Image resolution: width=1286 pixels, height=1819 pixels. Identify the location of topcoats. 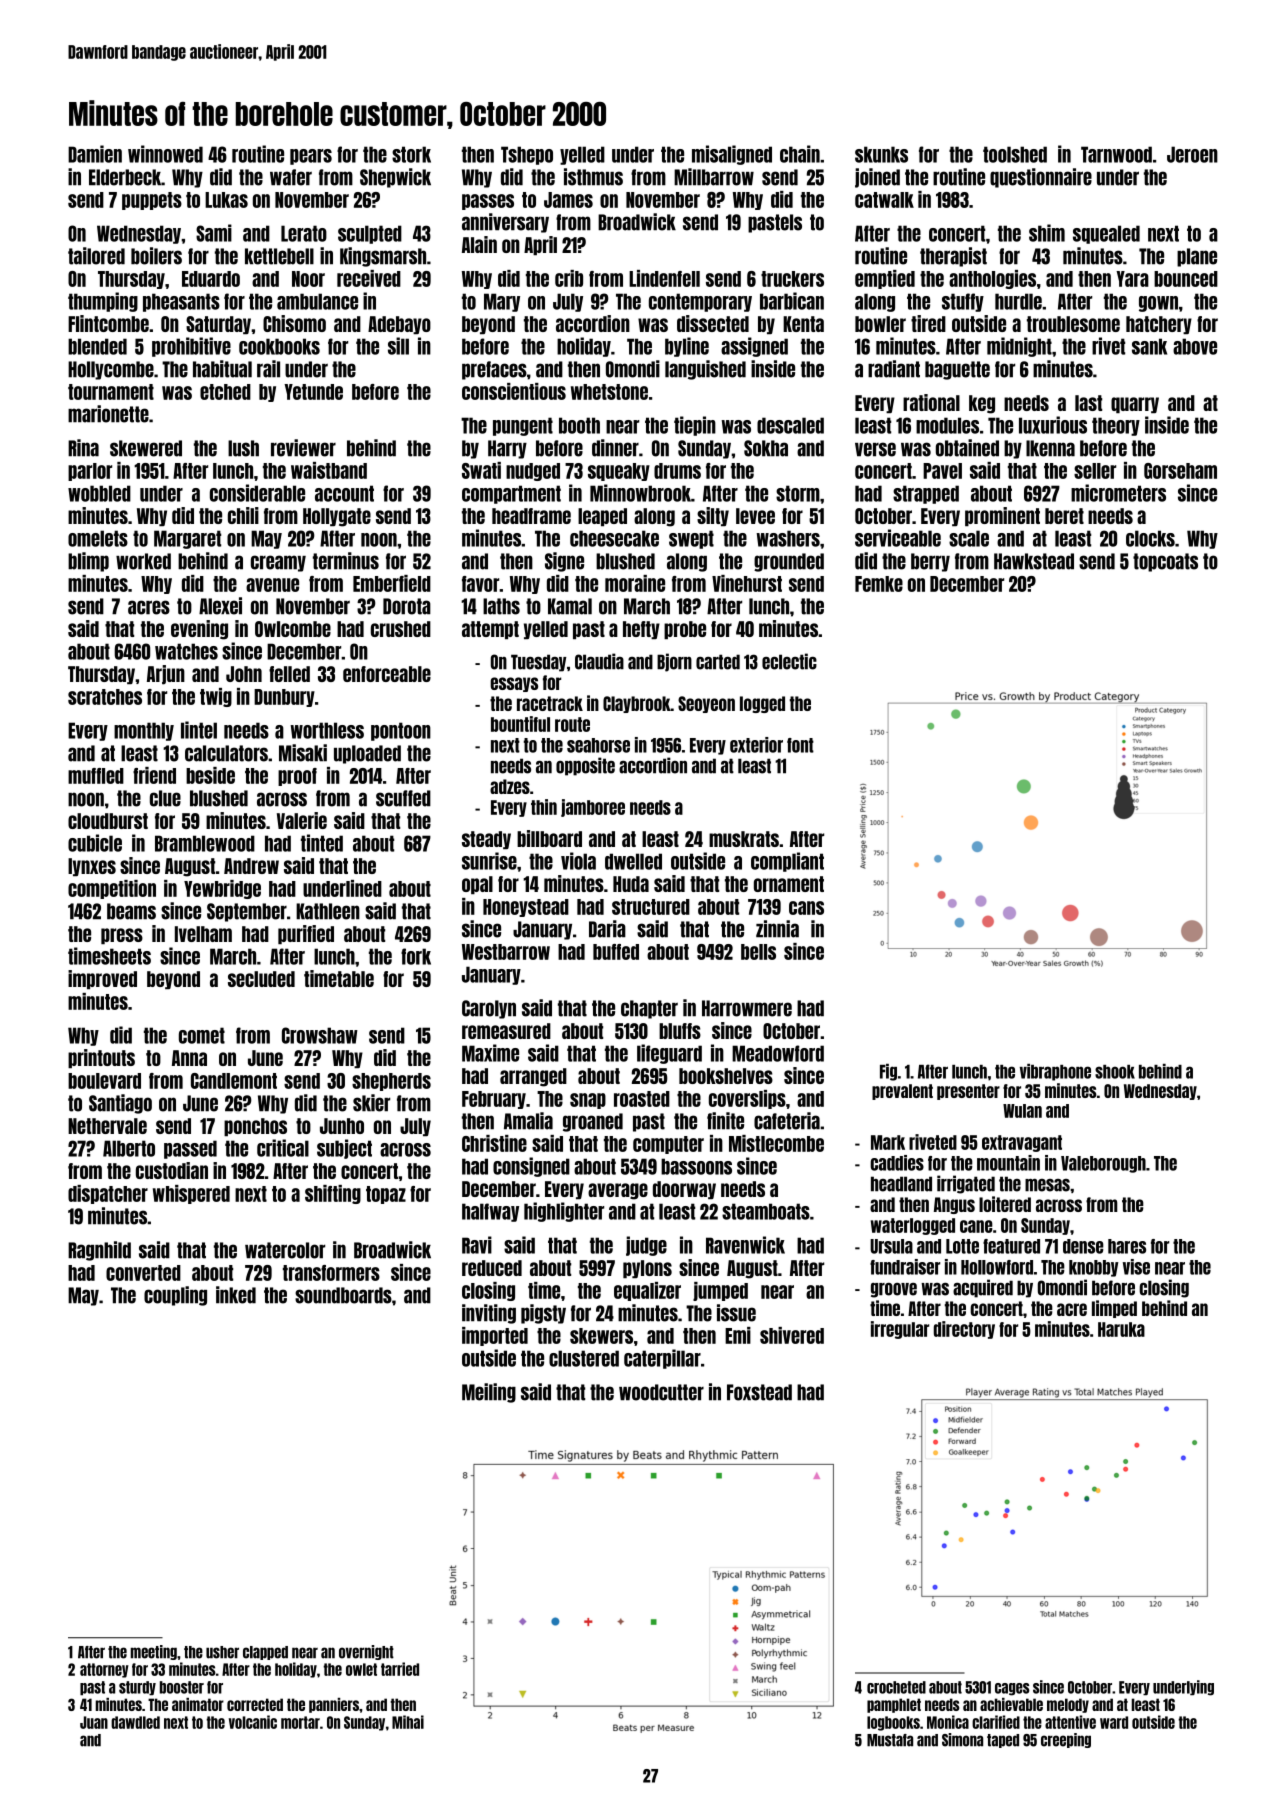
(1165, 562).
